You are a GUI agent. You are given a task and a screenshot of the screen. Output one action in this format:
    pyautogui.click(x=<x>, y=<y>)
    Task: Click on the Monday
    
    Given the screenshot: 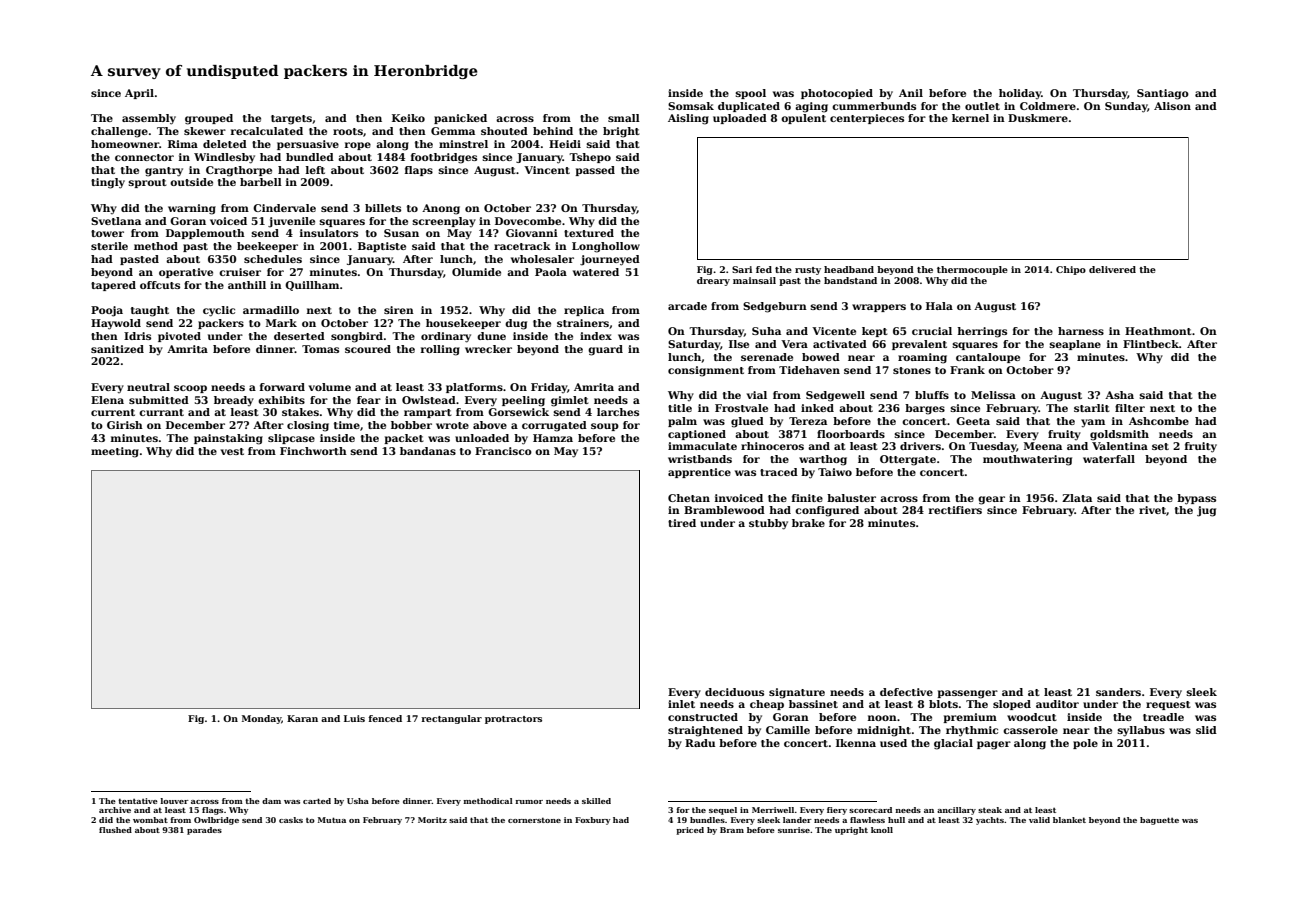 What is the action you would take?
    pyautogui.click(x=261, y=719)
